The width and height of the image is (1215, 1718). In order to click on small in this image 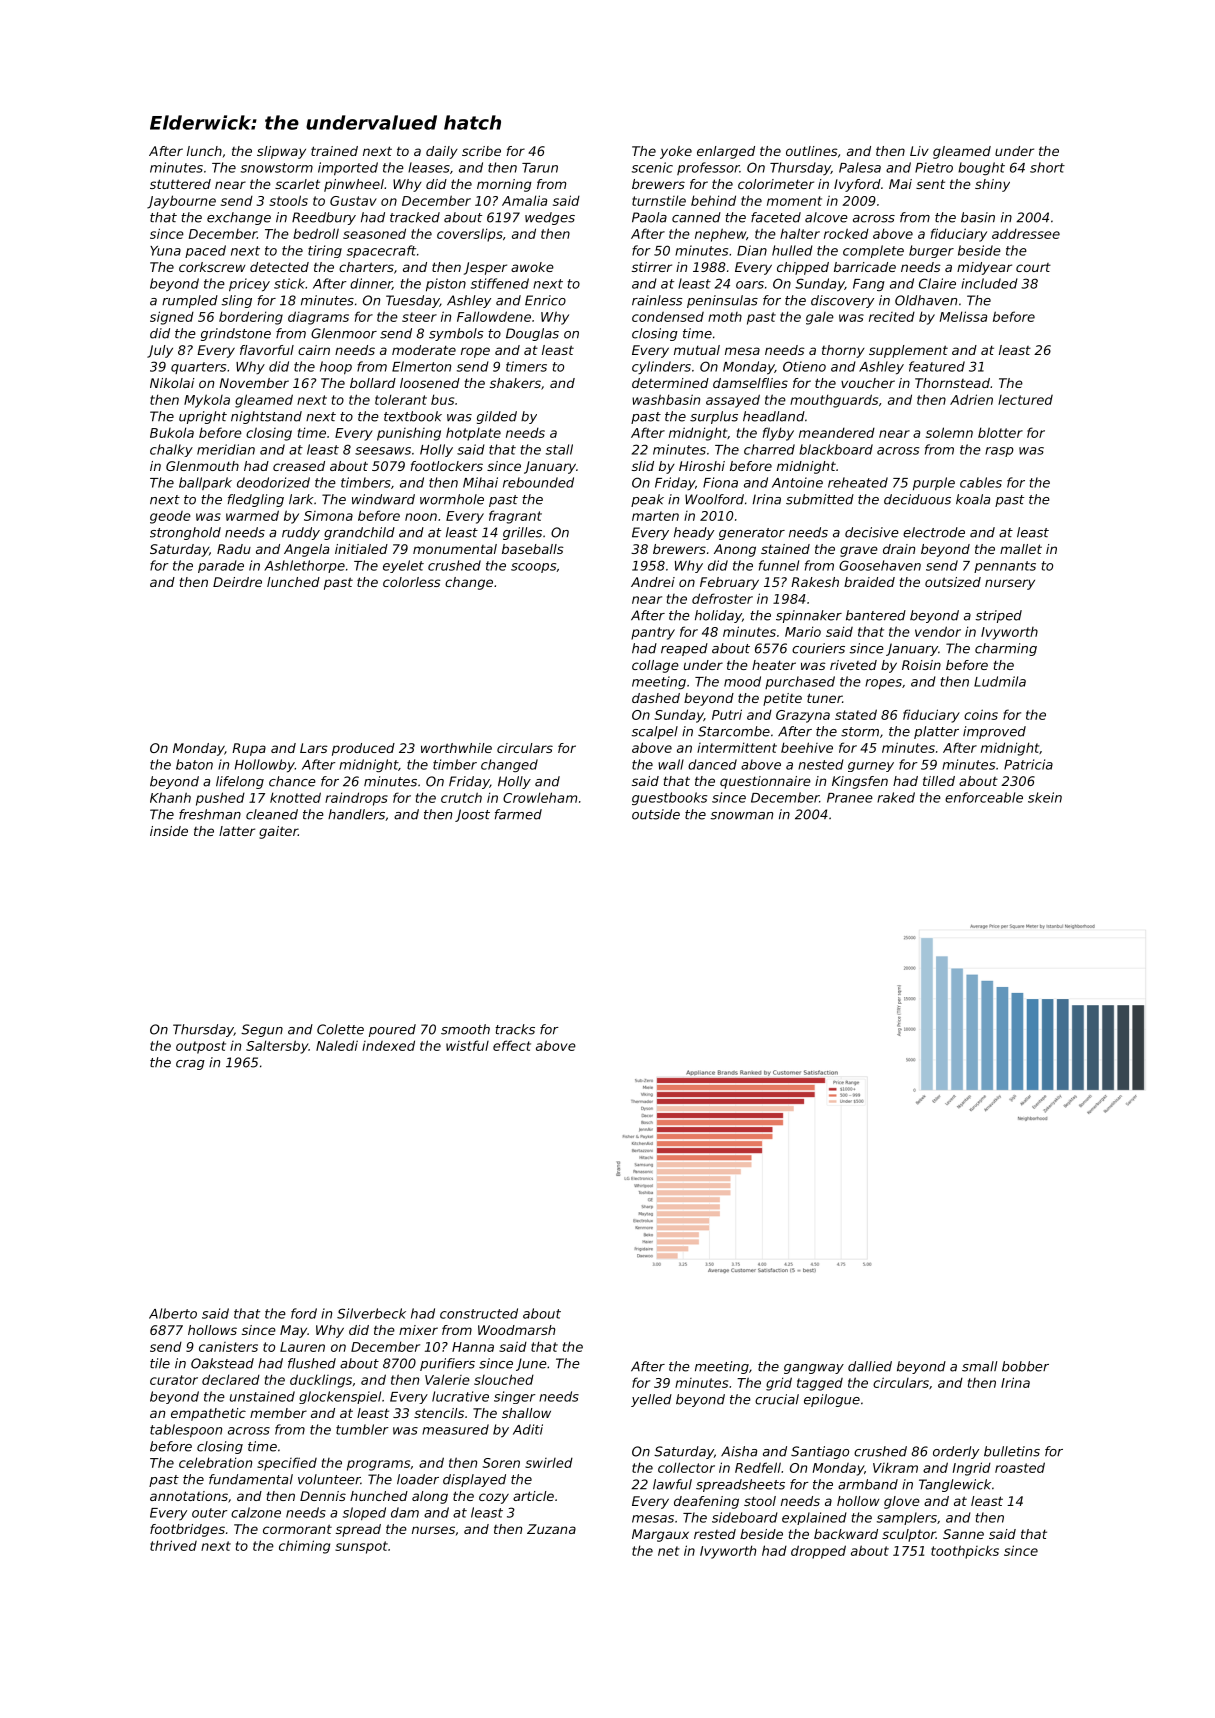, I will do `click(979, 1366)`.
